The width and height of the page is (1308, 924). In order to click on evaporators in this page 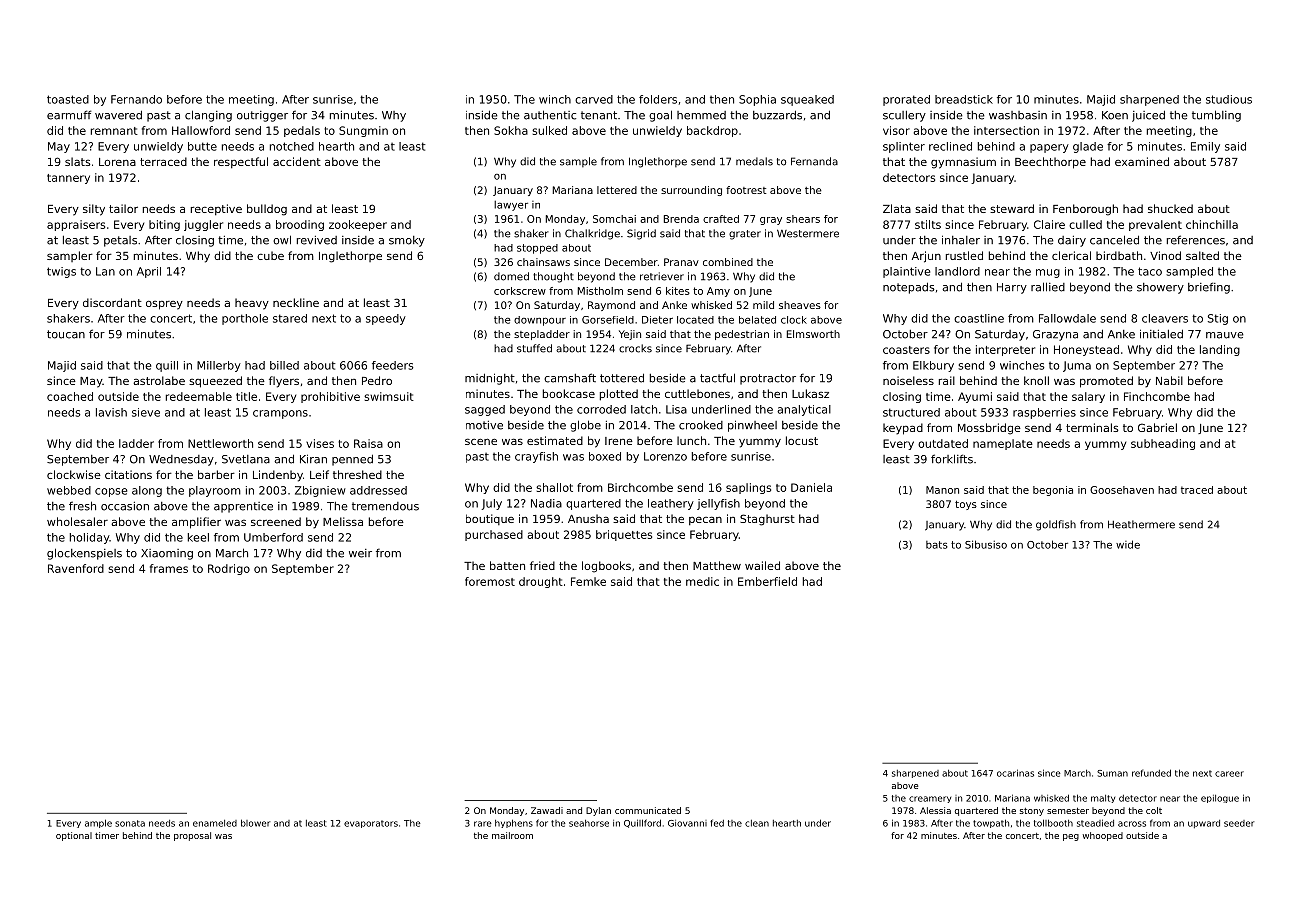, I will do `click(371, 824)`.
